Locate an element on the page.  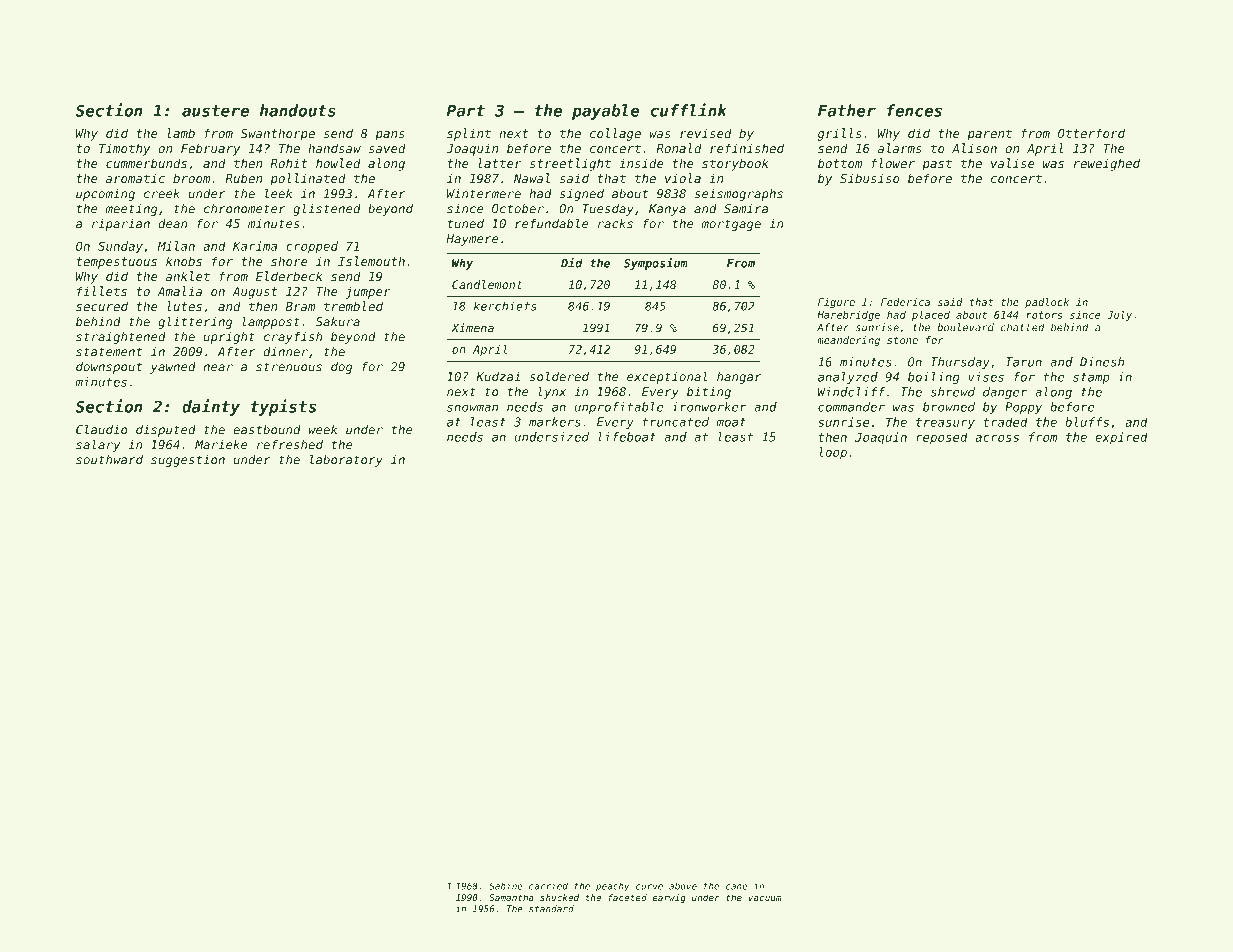
laboratory is located at coordinates (346, 460).
